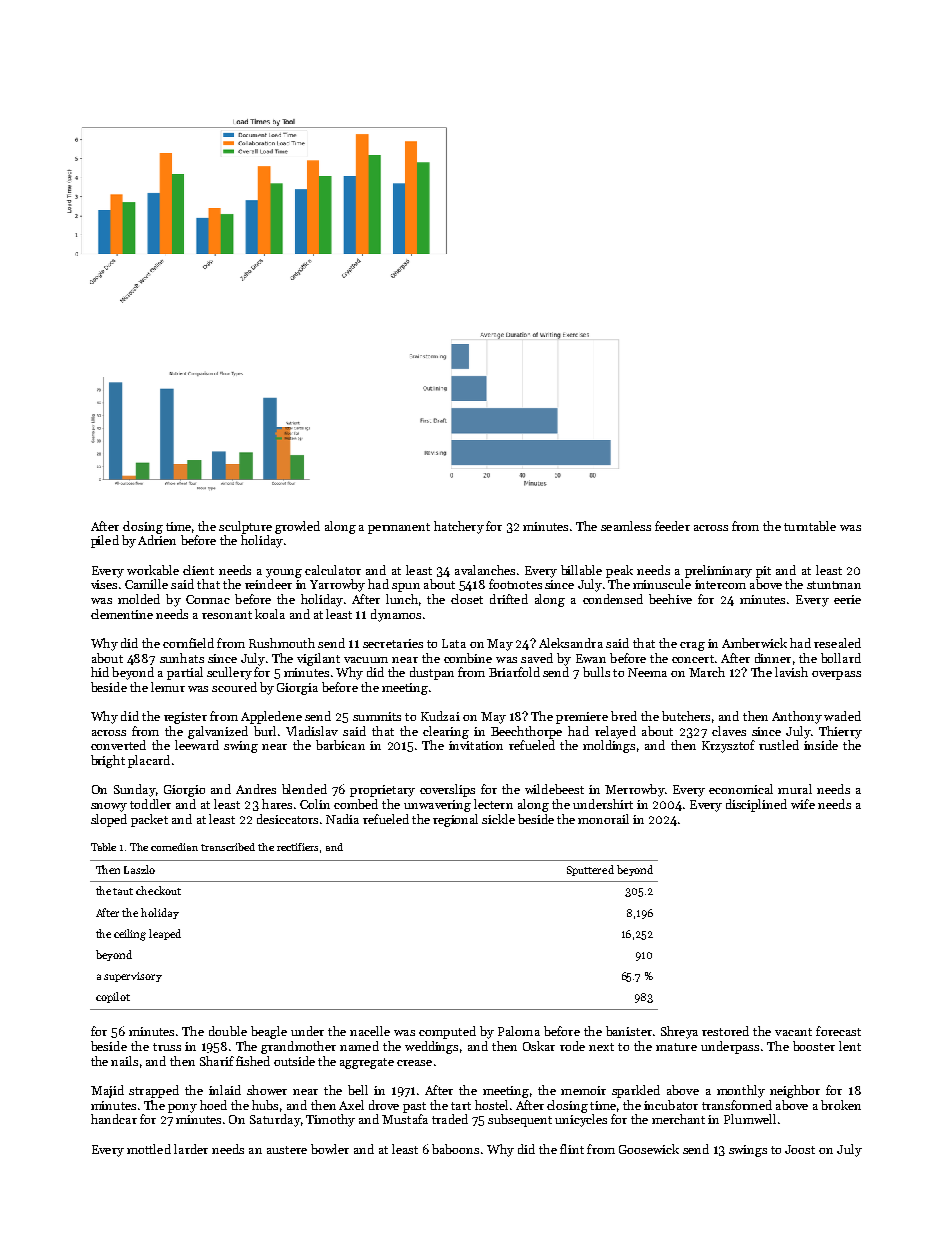  Describe the element at coordinates (603, 819) in the screenshot. I see `monorail` at that location.
